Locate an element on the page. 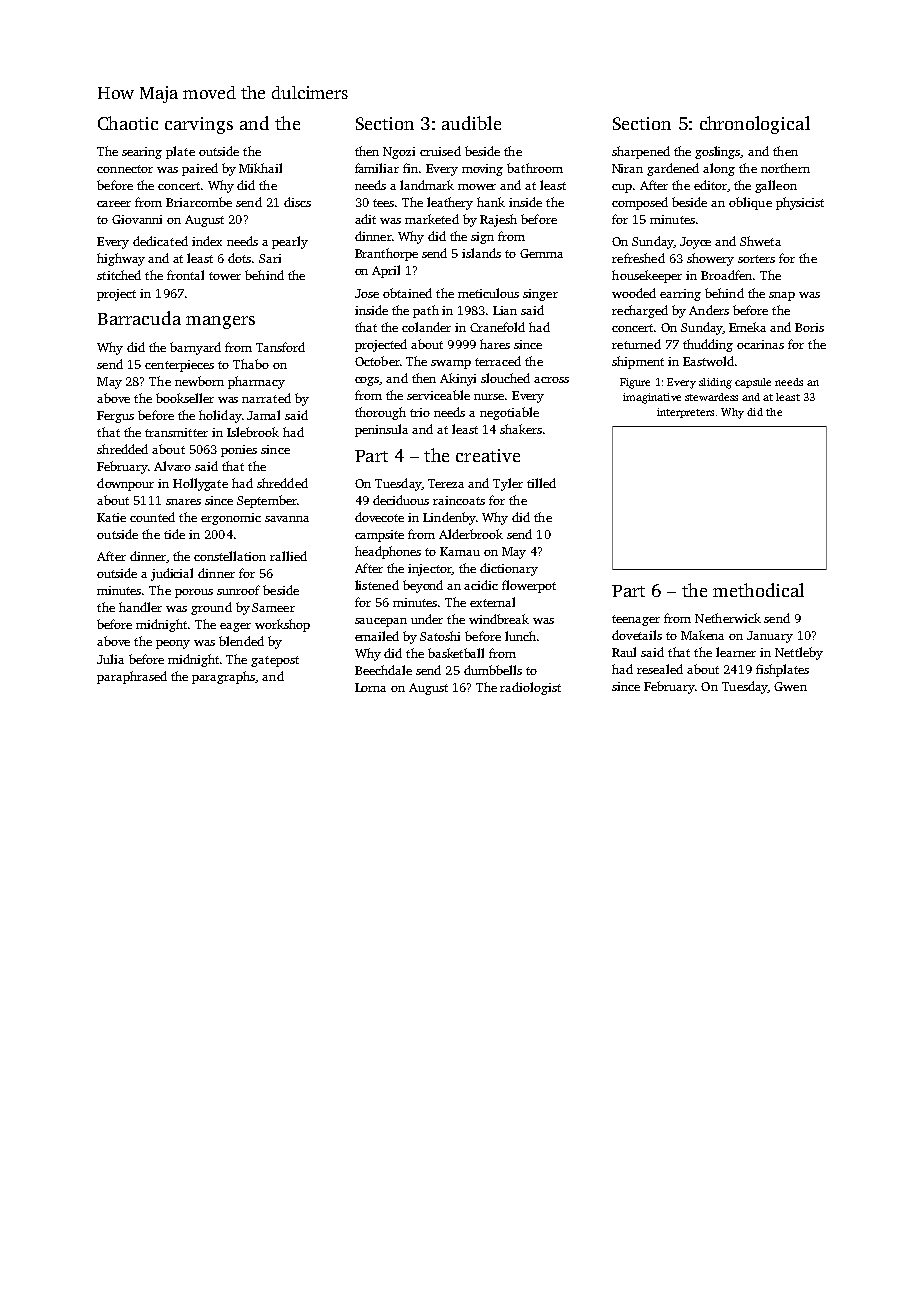  paraphrased is located at coordinates (132, 677).
